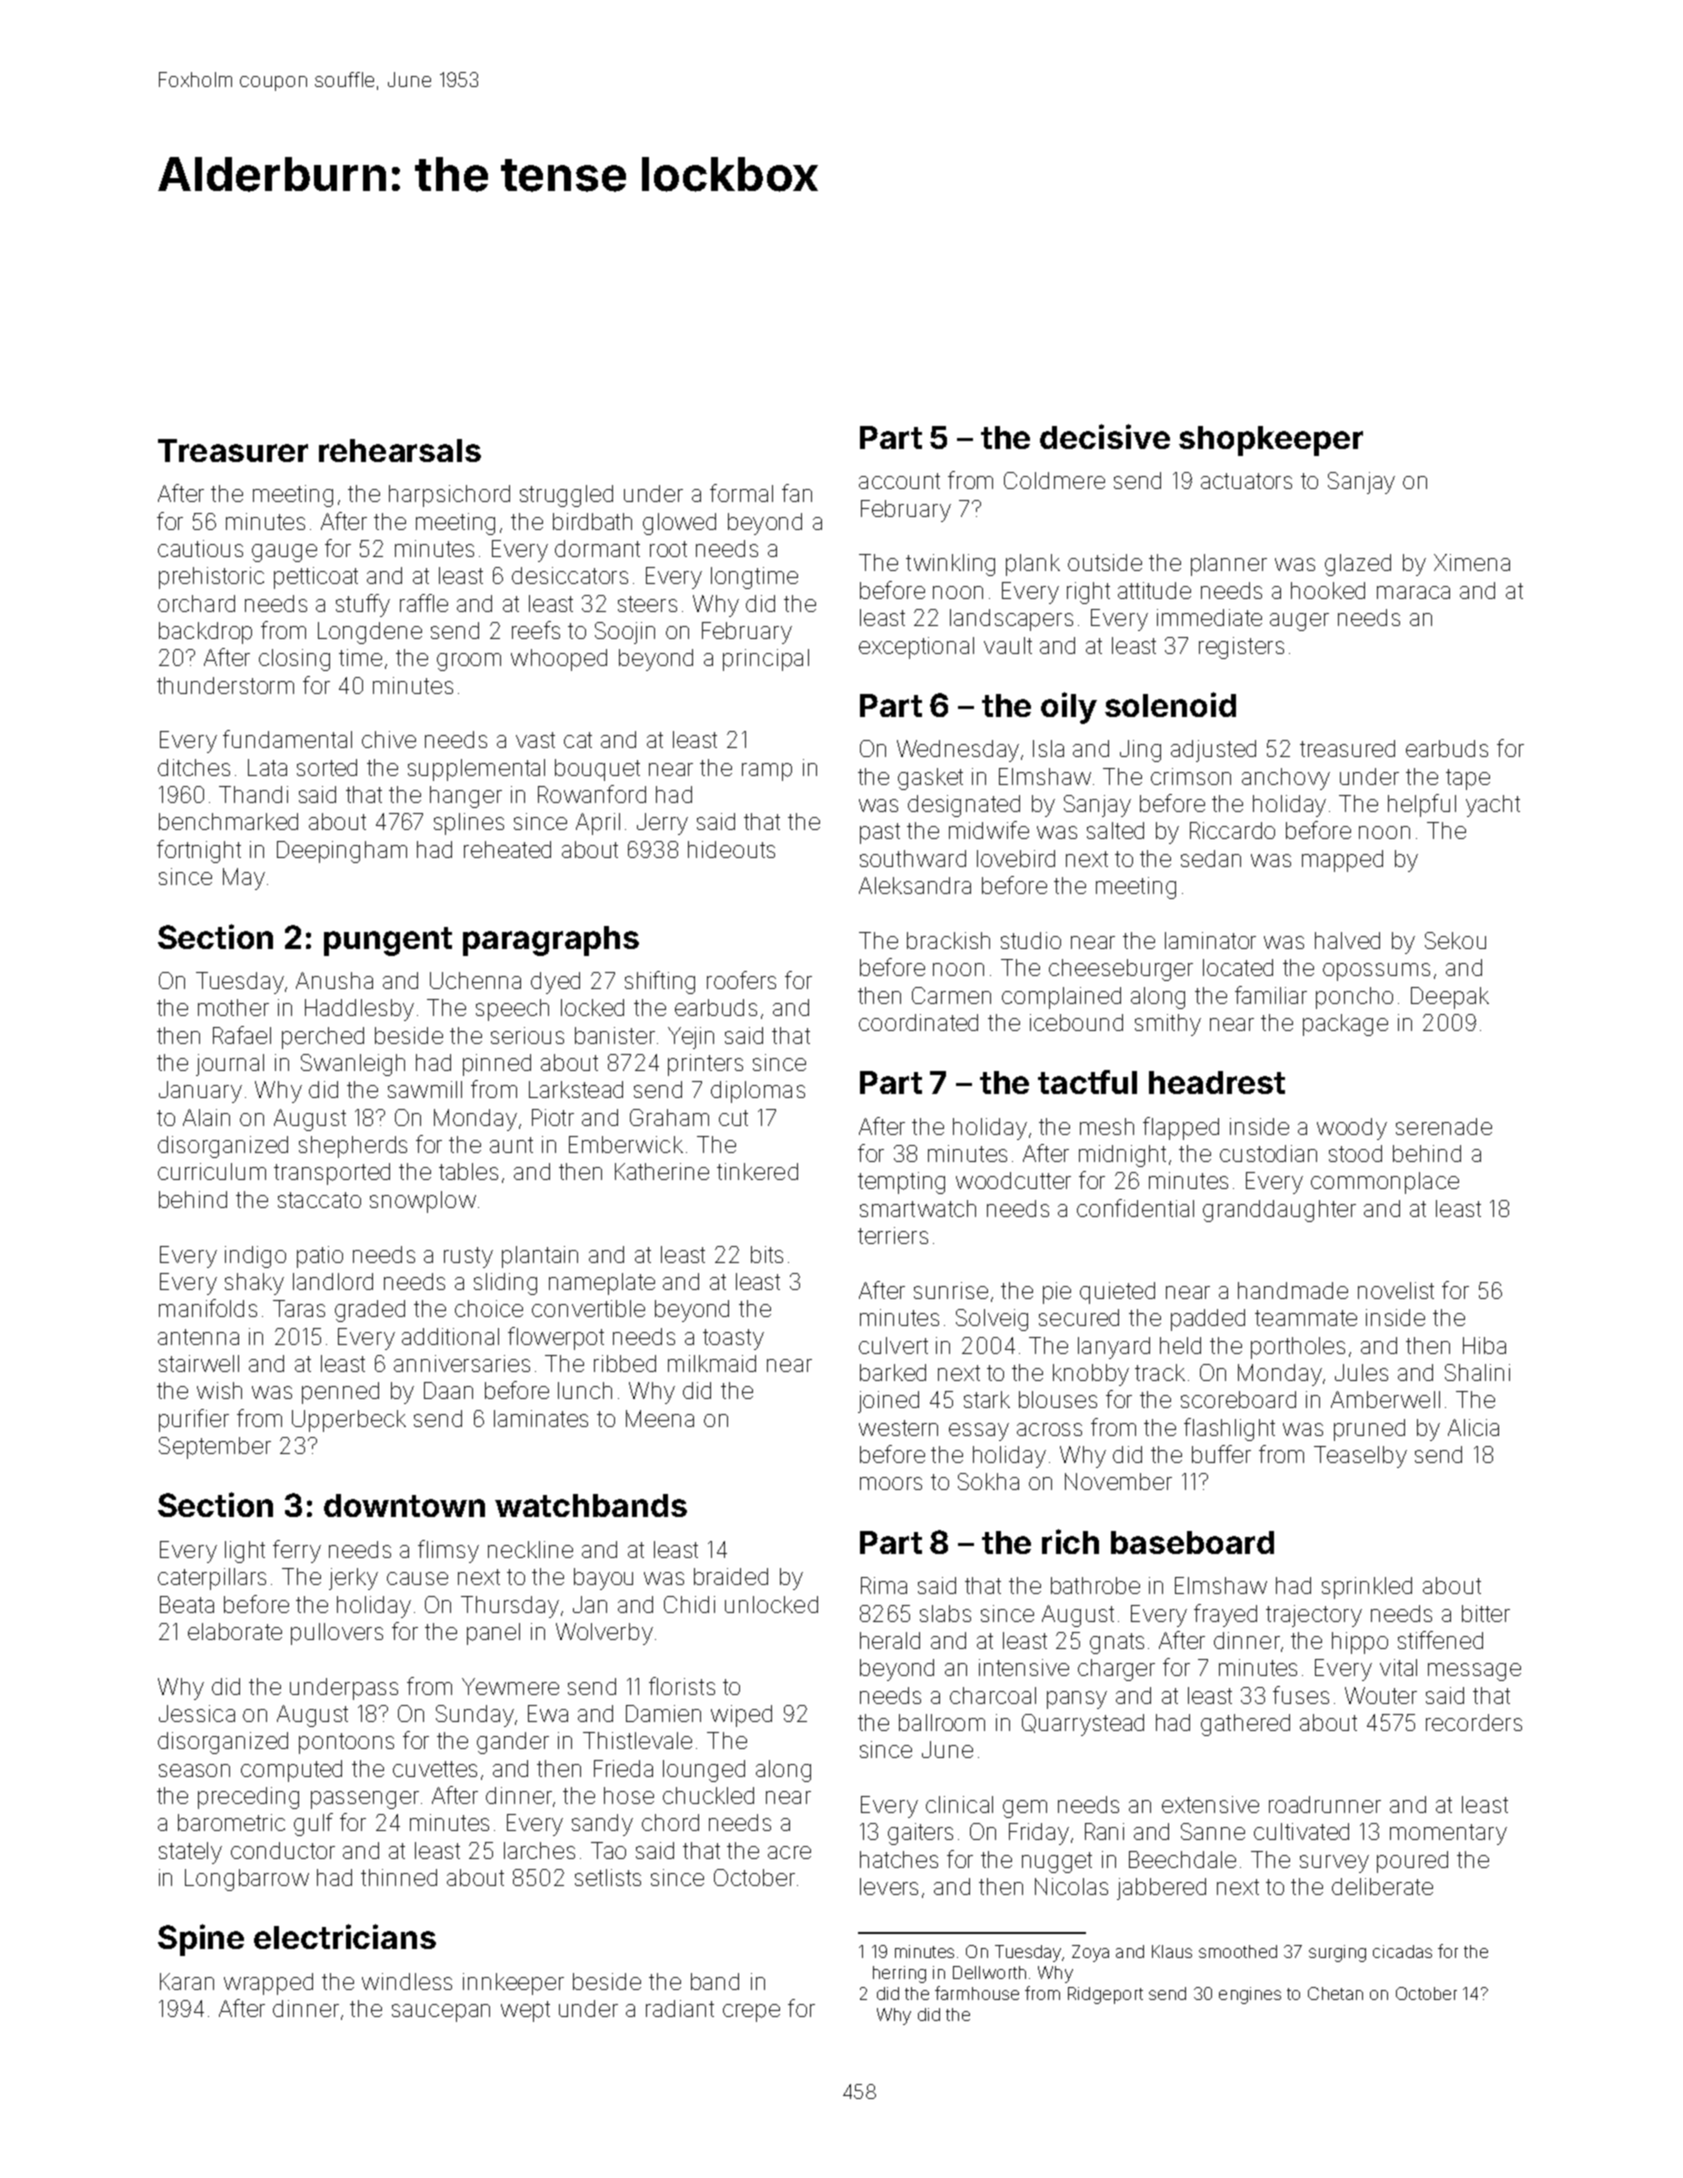 The image size is (1683, 2178). What do you see at coordinates (1271, 441) in the document?
I see `shopkeeper` at bounding box center [1271, 441].
